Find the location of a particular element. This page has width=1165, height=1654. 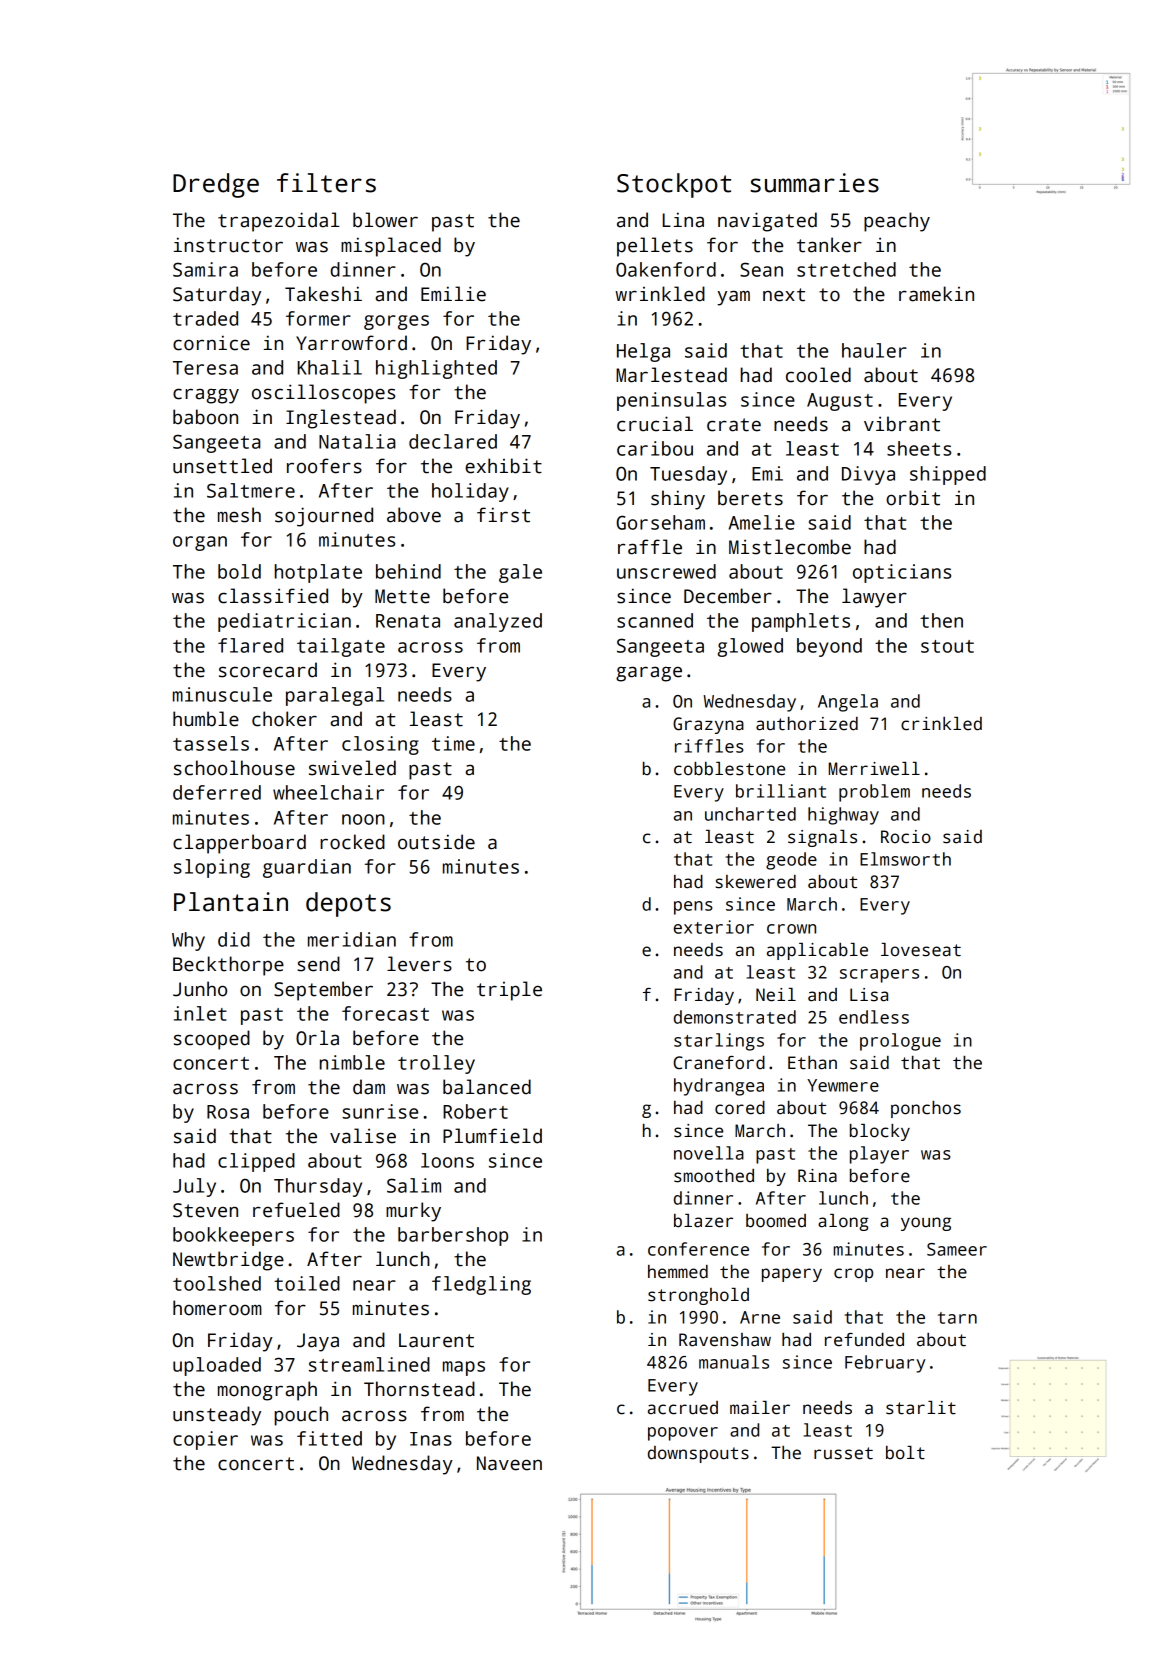

unsteady is located at coordinates (217, 1416).
